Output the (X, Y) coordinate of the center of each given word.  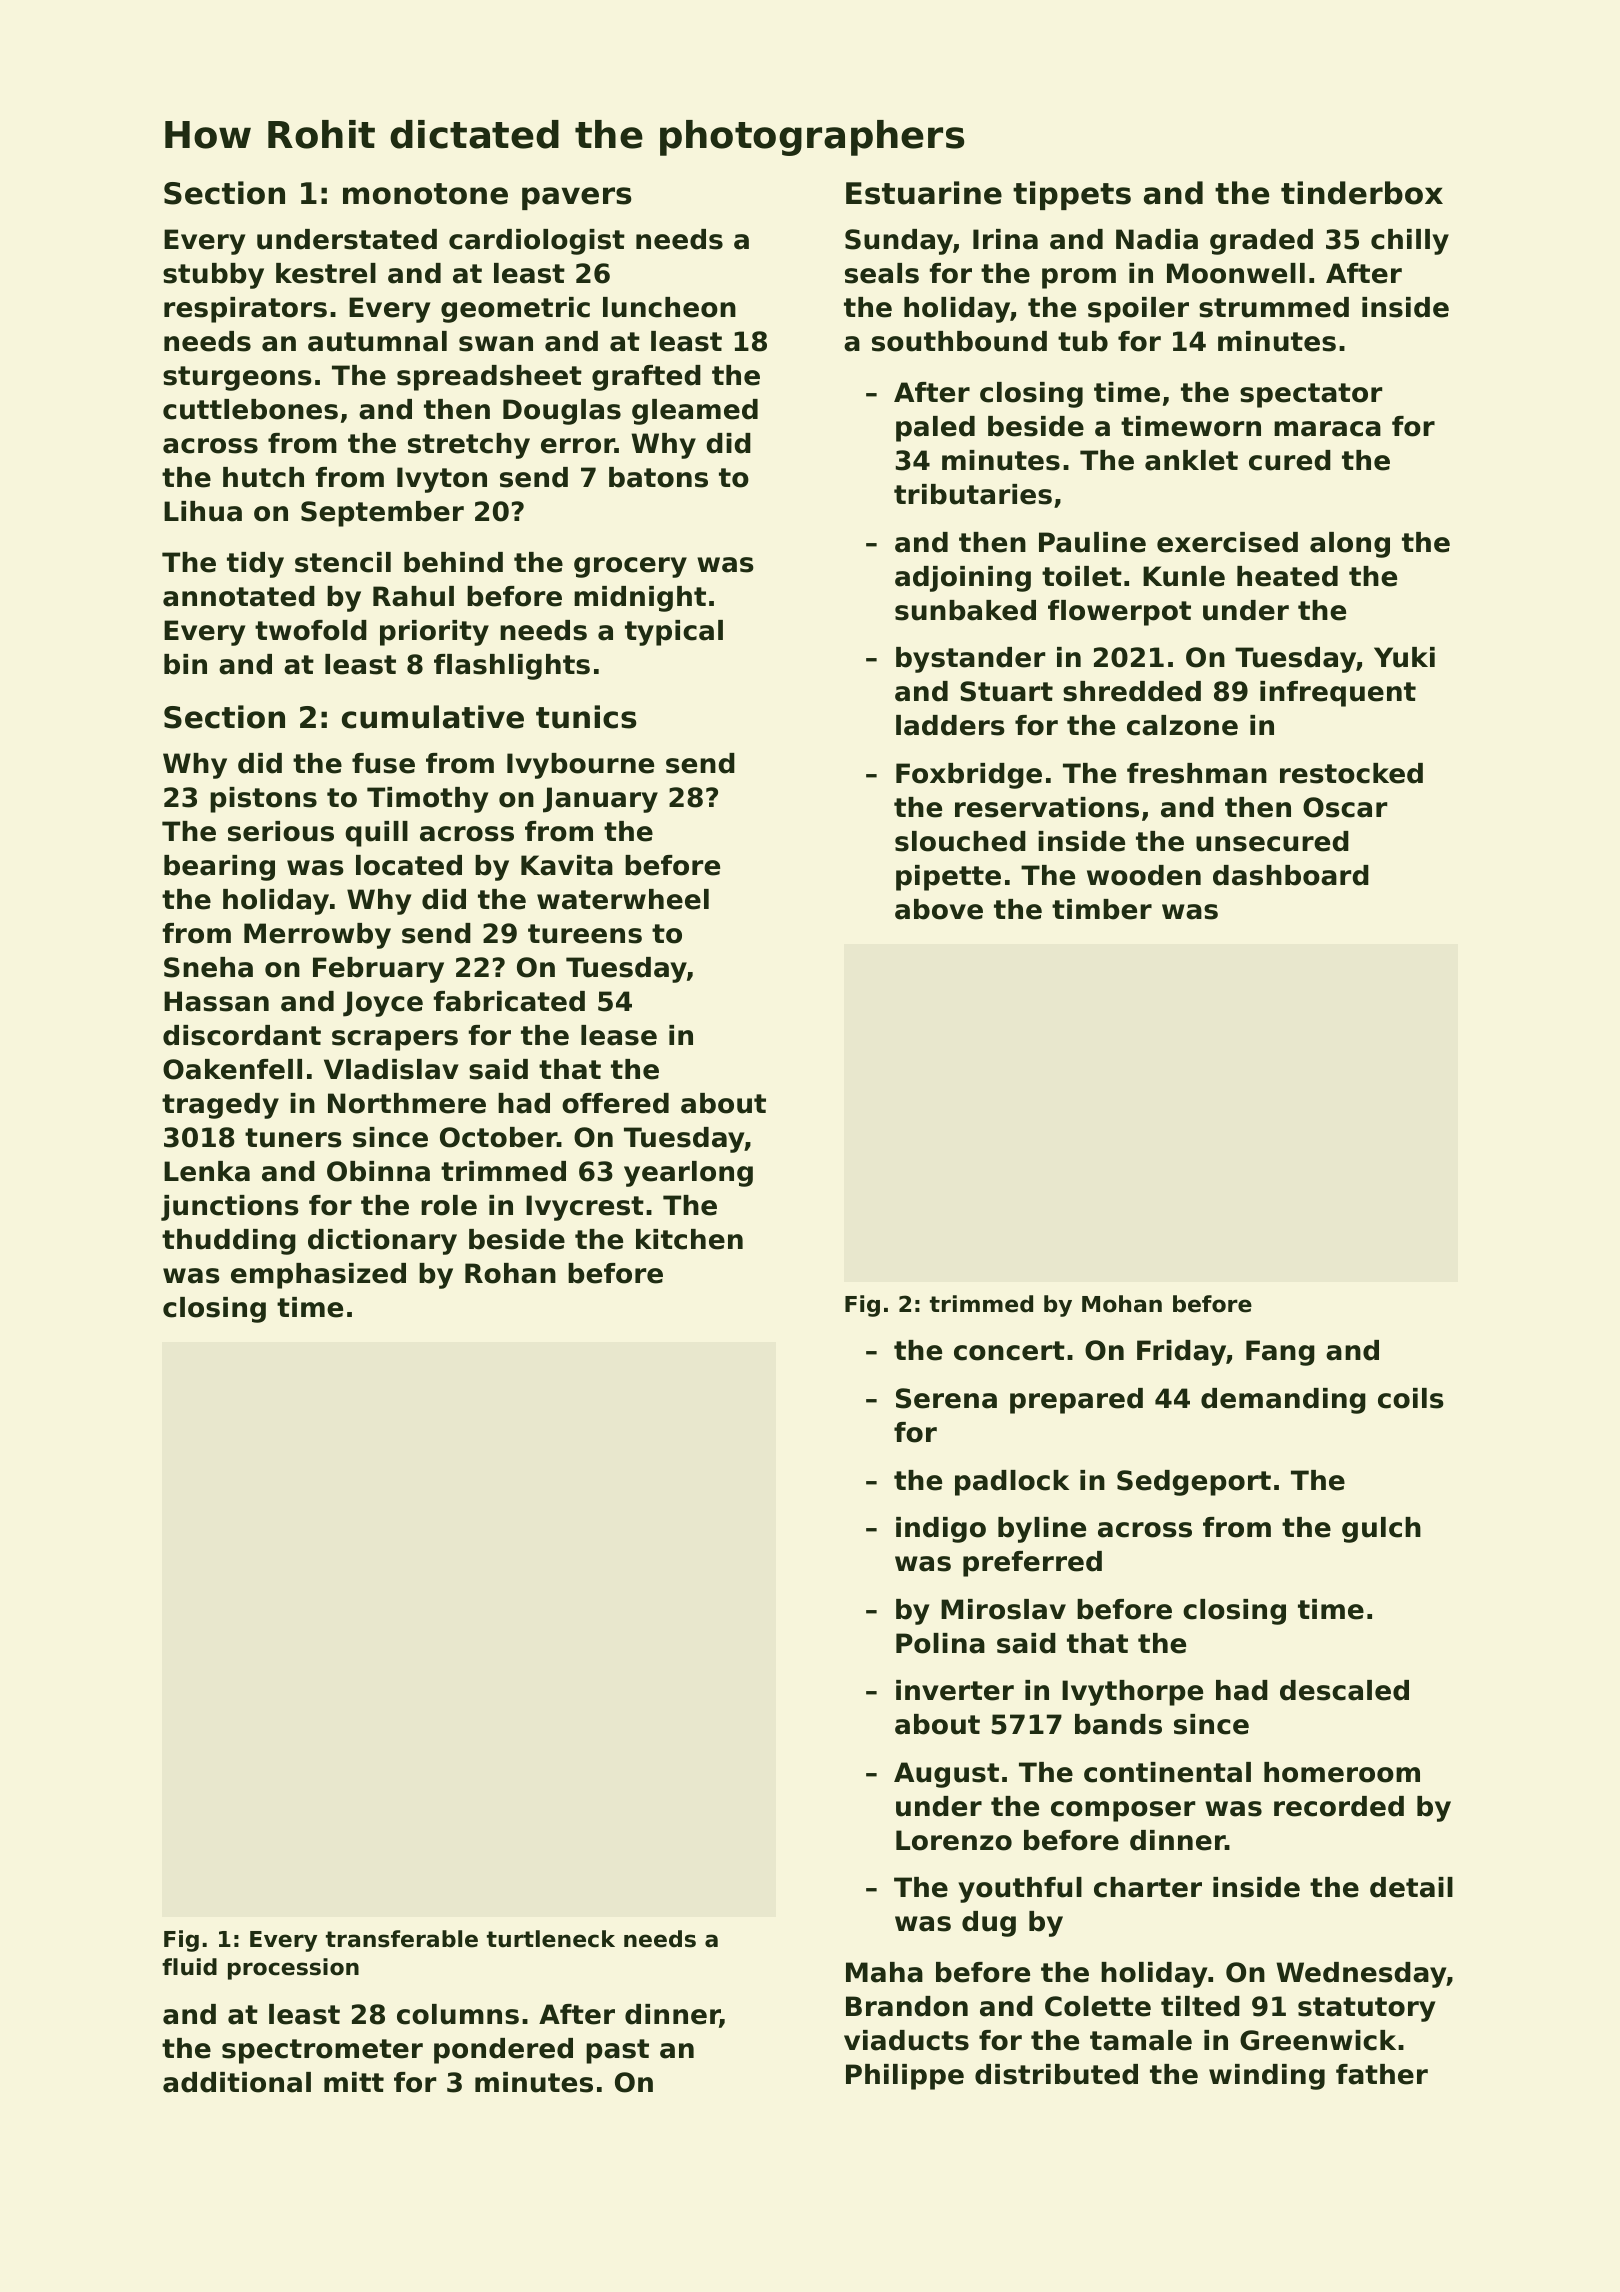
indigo (941, 1530)
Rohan (510, 1273)
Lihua (203, 511)
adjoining (963, 579)
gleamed (695, 412)
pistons (263, 800)
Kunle (1184, 576)
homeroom (1342, 1772)
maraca (1327, 429)
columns (458, 2014)
